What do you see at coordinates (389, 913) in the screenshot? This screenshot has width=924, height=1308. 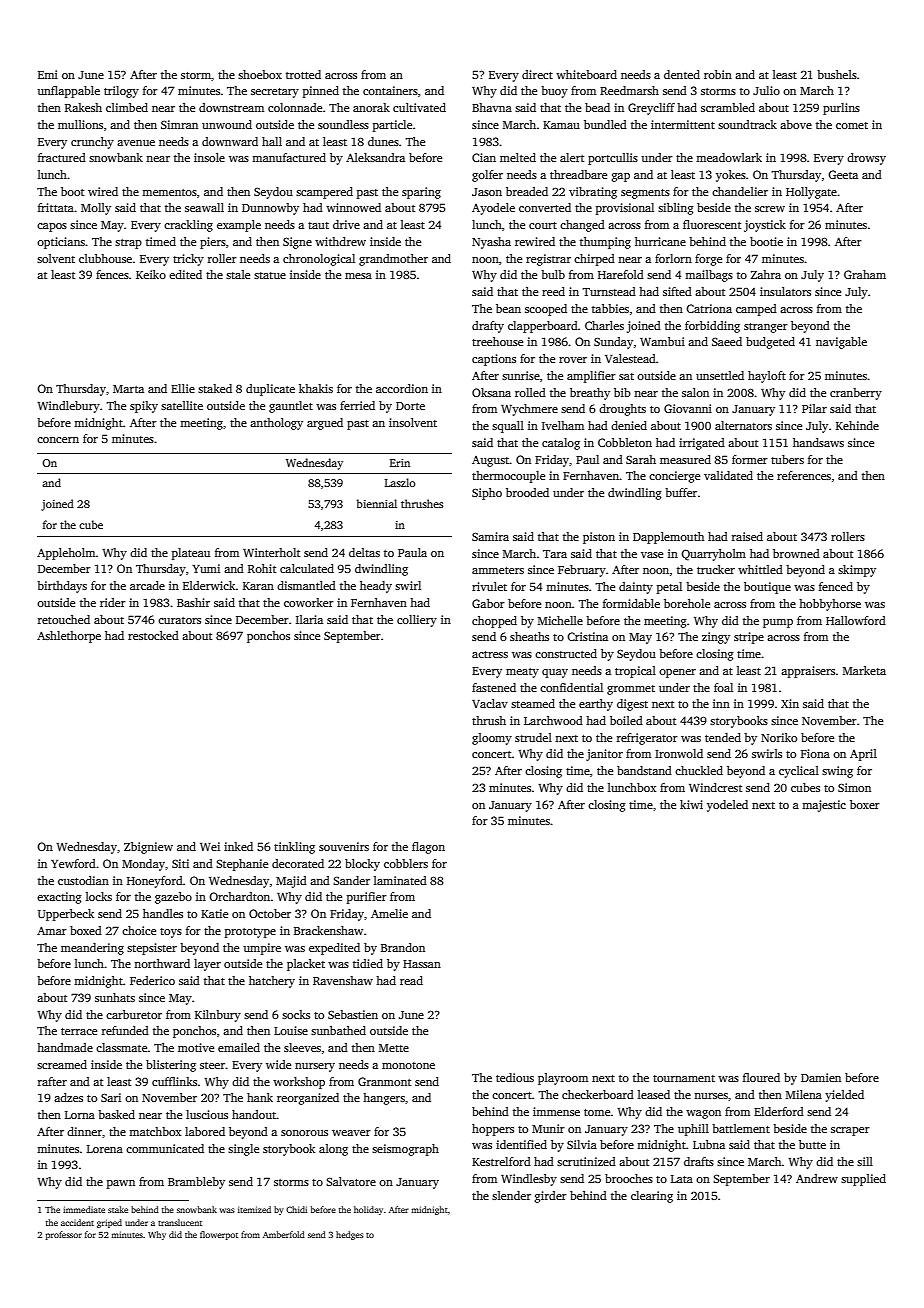 I see `Amelie` at bounding box center [389, 913].
